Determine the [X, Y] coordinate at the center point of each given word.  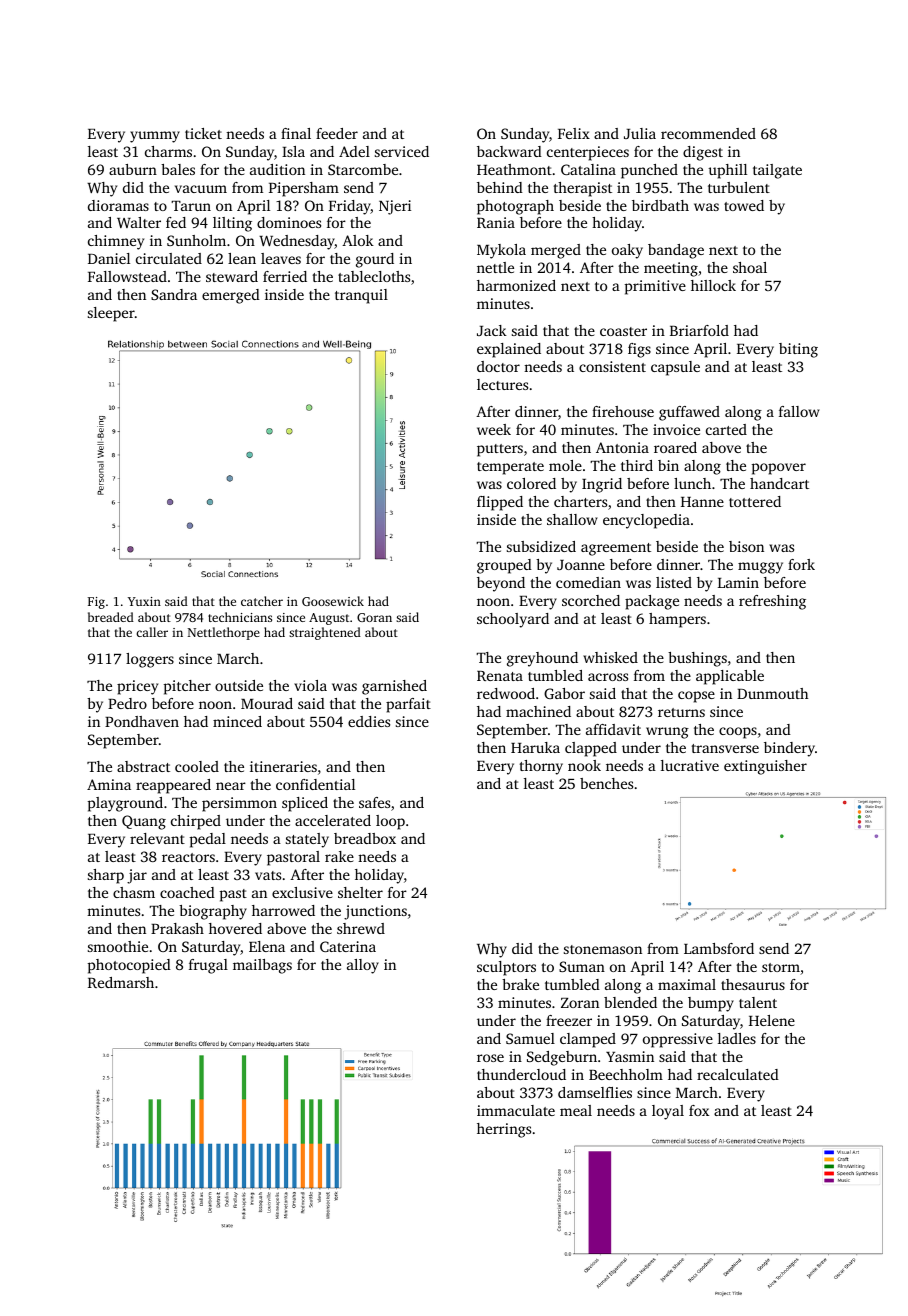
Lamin [738, 582]
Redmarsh [121, 982]
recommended [708, 133]
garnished [394, 687]
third [637, 465]
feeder [337, 133]
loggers [150, 660]
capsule [675, 368]
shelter [360, 892]
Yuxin [144, 601]
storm [781, 967]
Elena [267, 946]
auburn [133, 169]
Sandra [174, 294]
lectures [502, 384]
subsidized [541, 546]
